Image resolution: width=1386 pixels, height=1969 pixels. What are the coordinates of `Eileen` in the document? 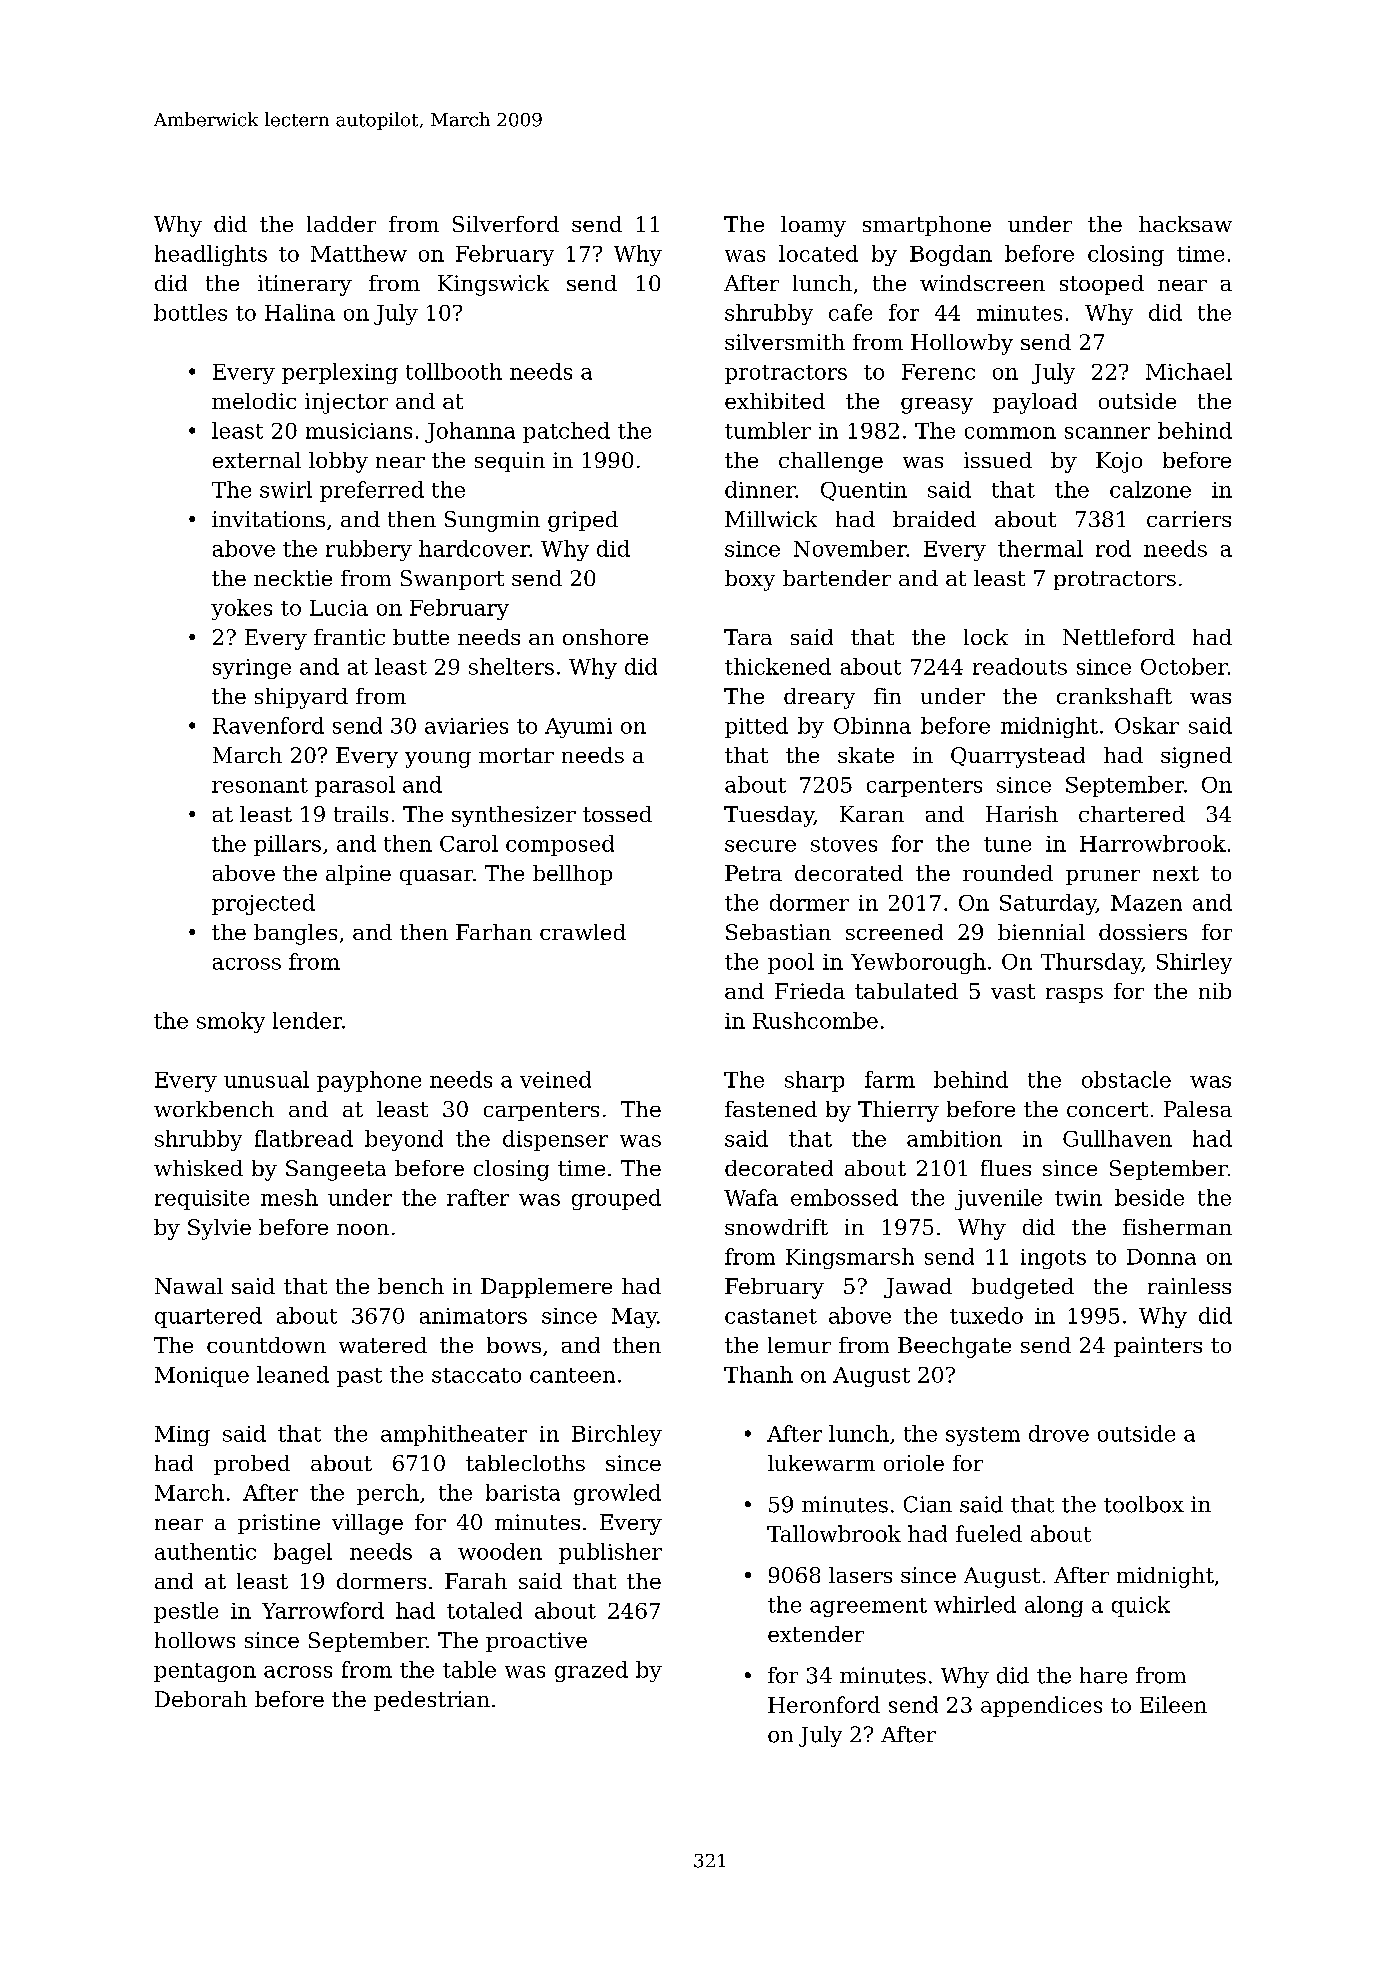 It's located at (1173, 1704).
